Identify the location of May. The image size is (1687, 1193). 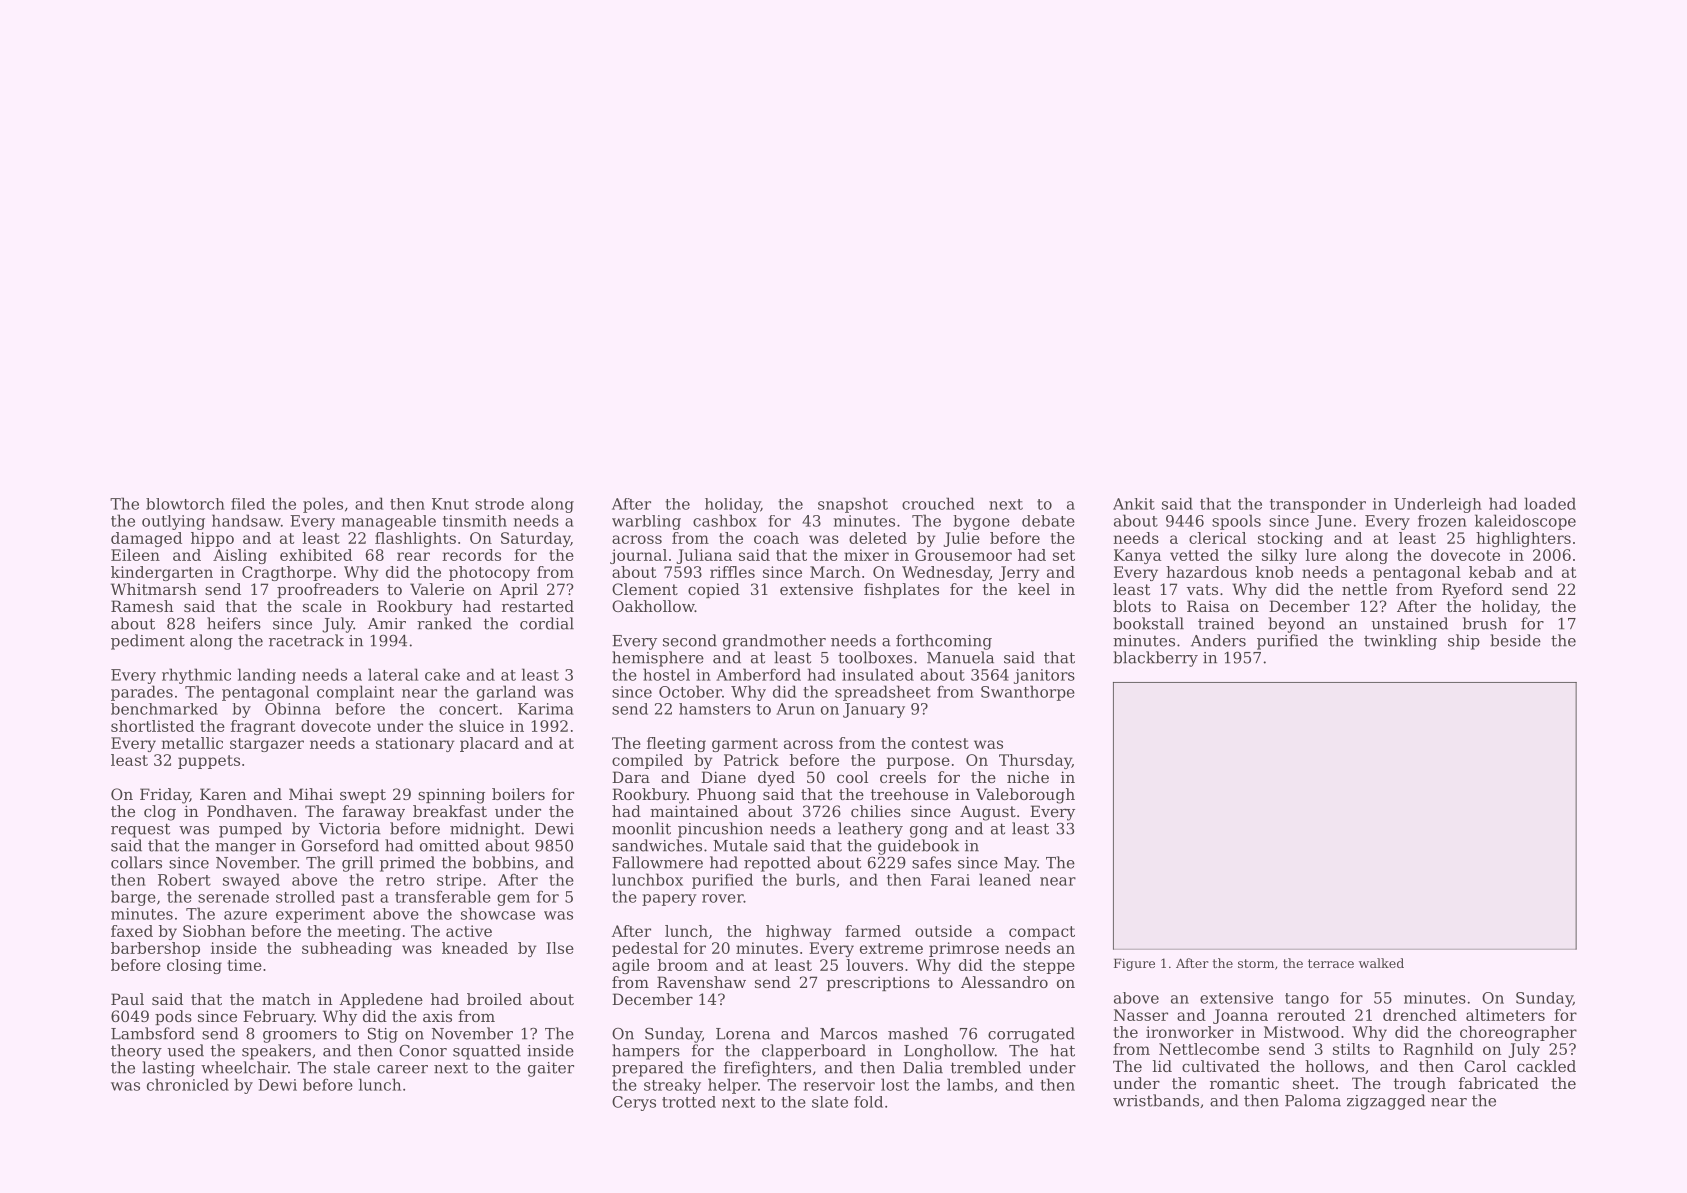
(1020, 864).
